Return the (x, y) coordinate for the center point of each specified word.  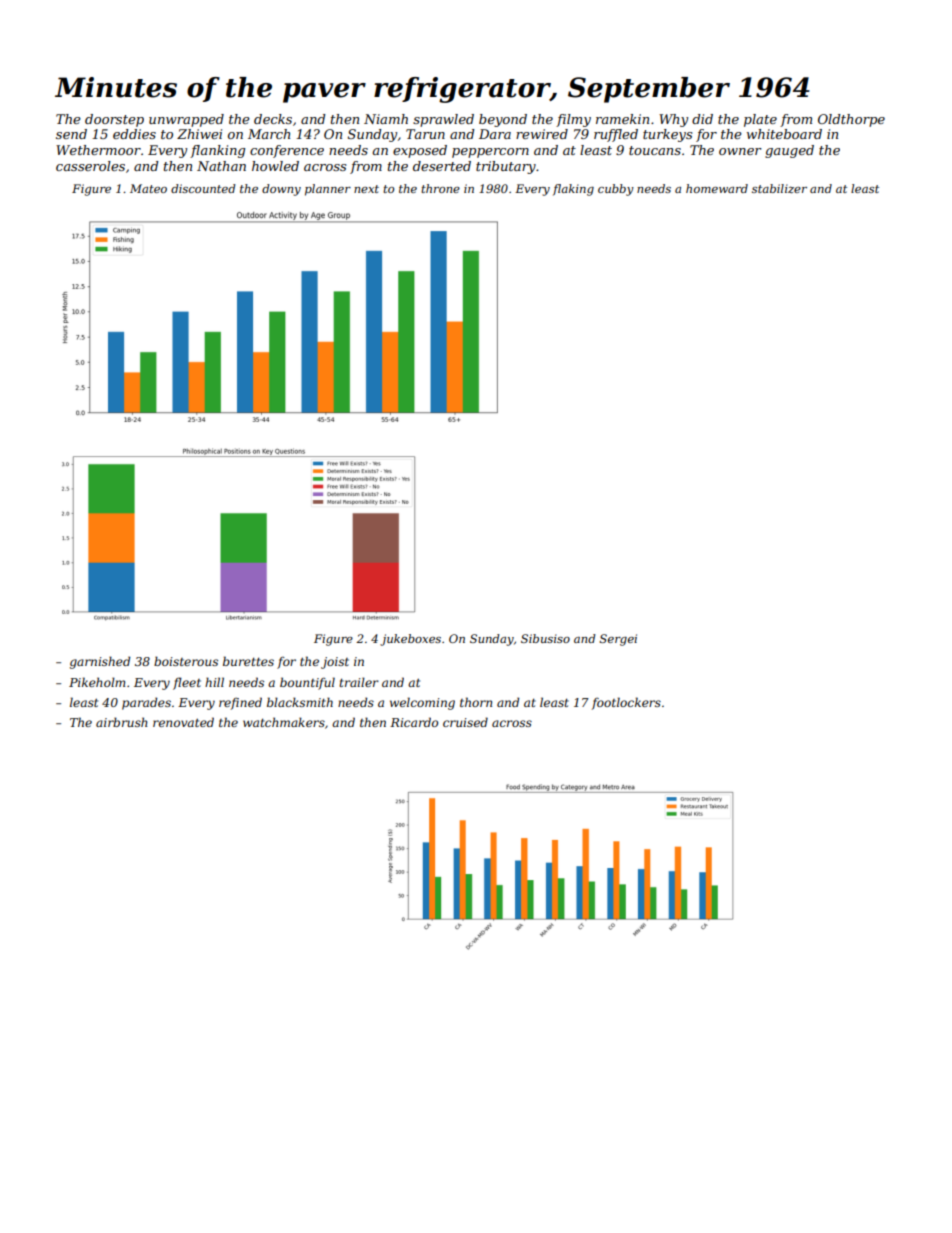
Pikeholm (97, 682)
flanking (217, 151)
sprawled (443, 120)
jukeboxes (410, 640)
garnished (100, 662)
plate (760, 120)
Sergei (618, 640)
